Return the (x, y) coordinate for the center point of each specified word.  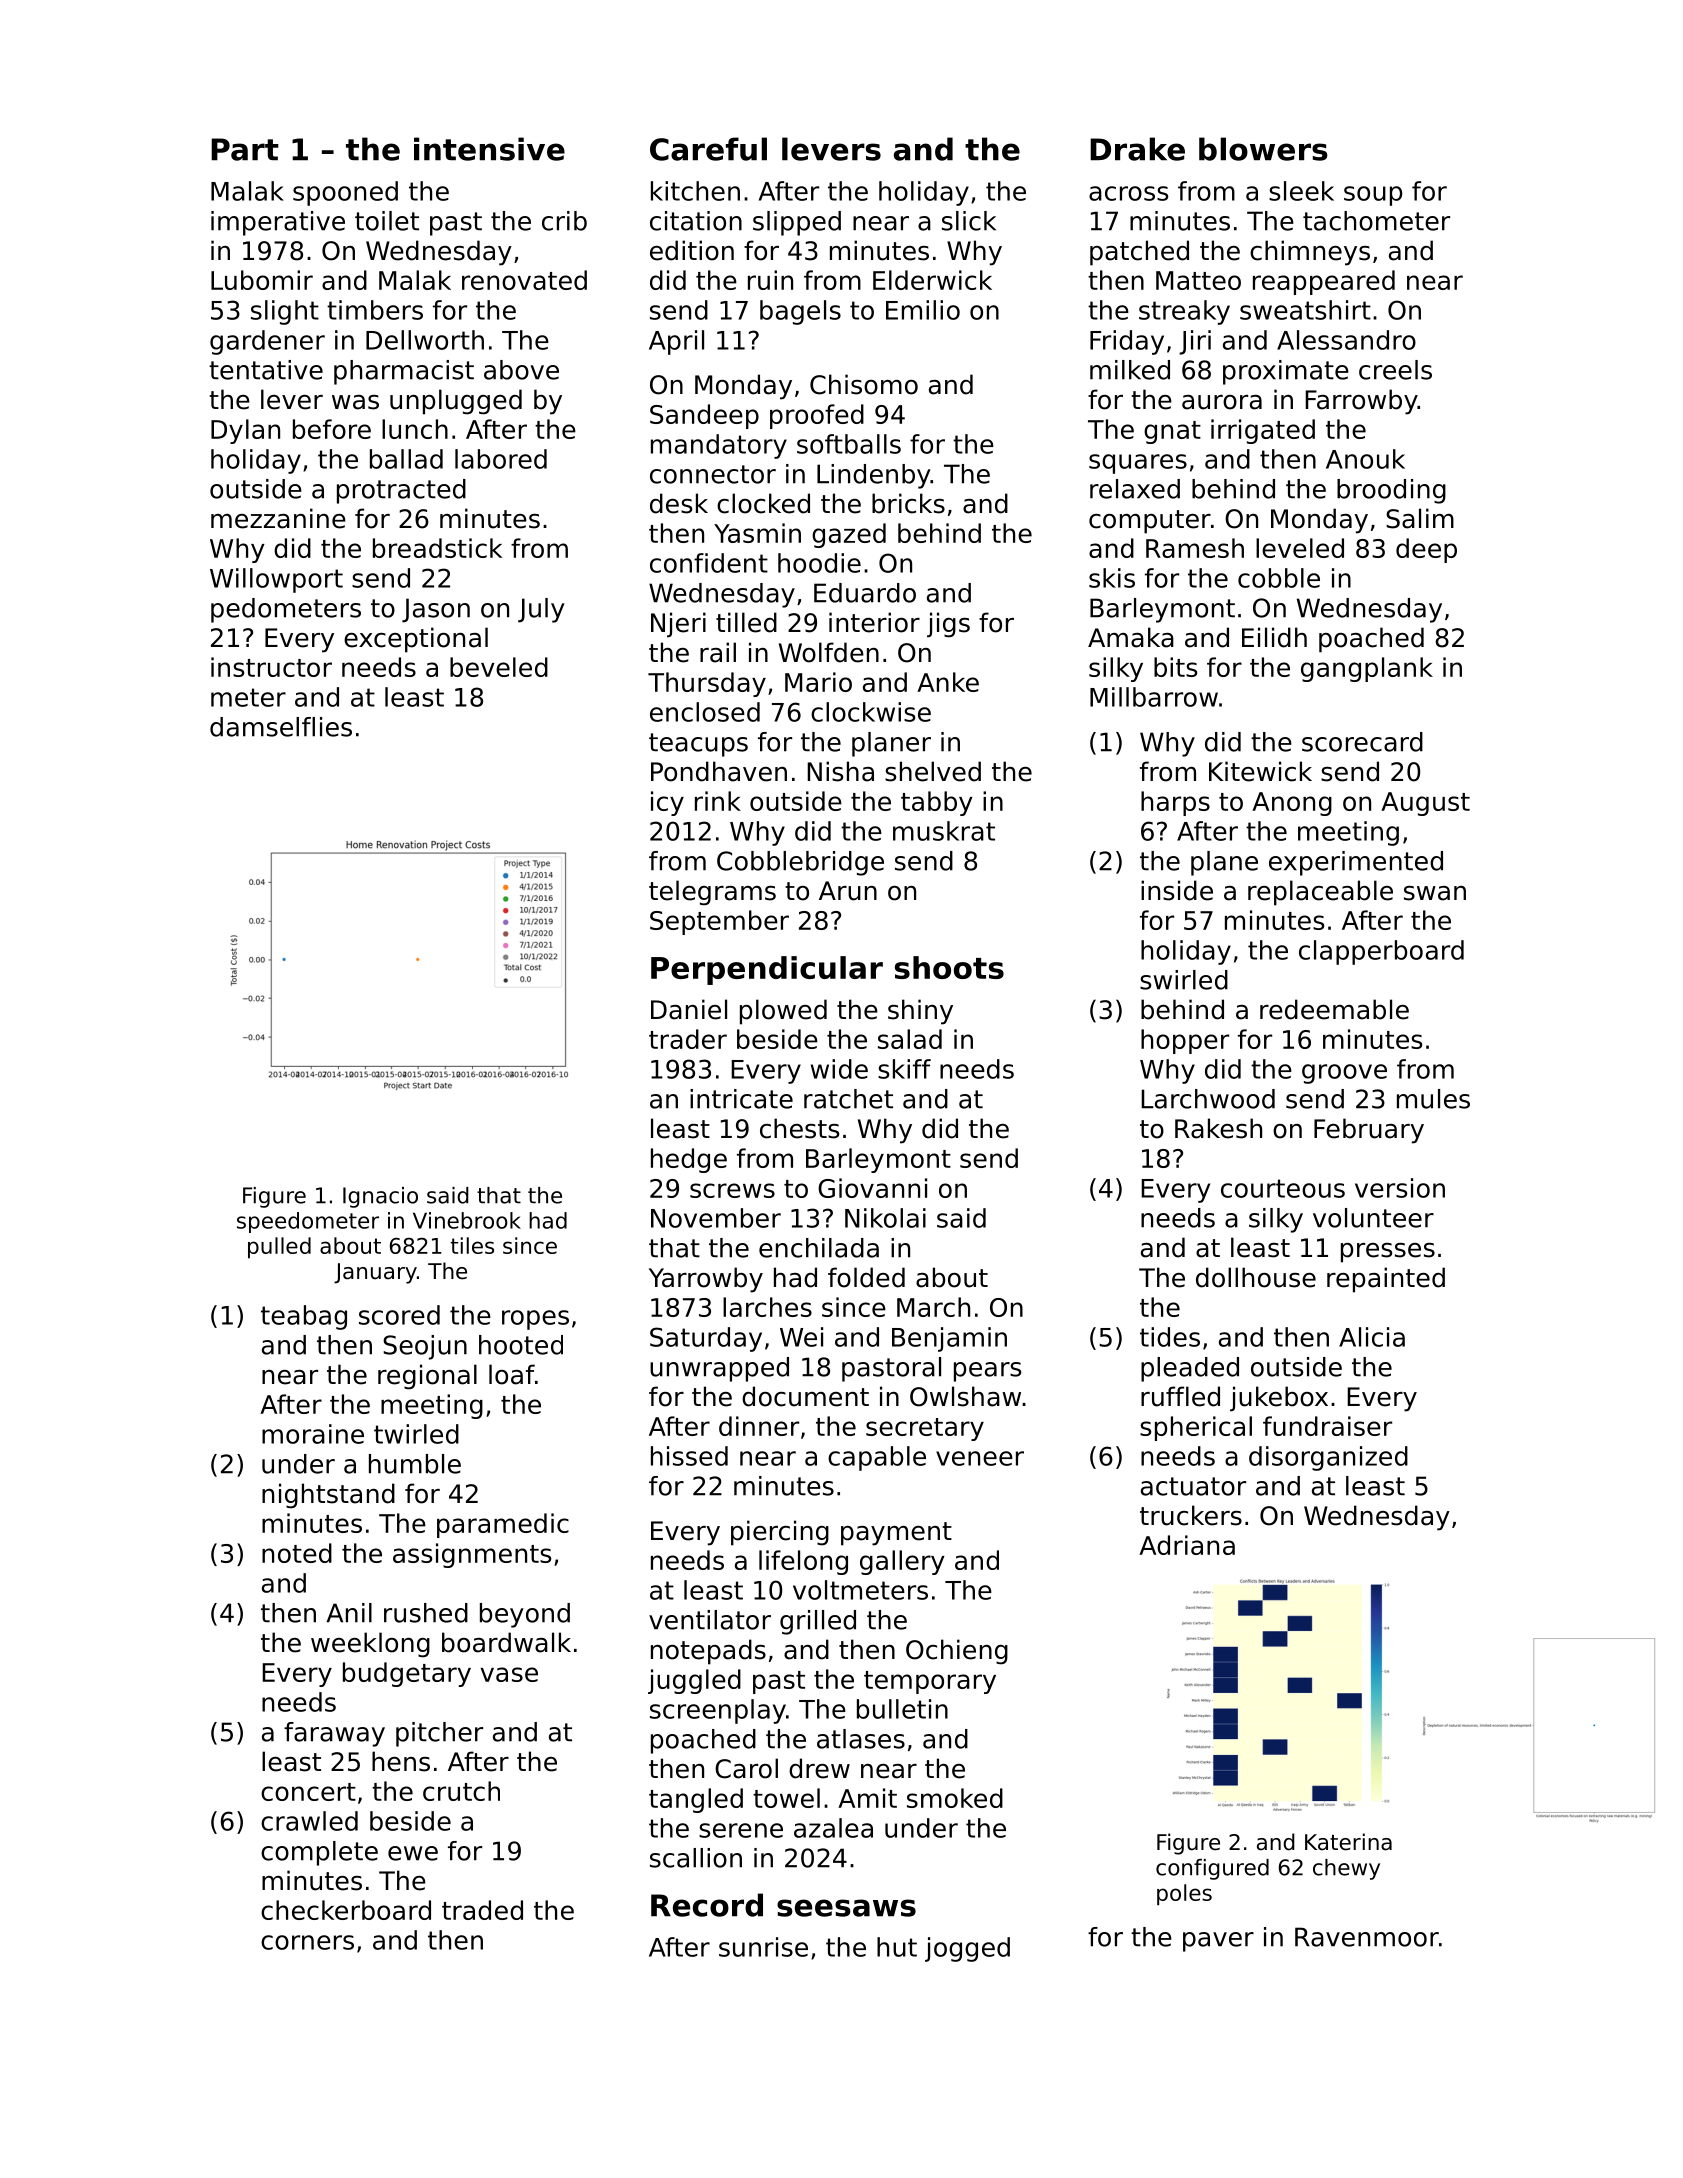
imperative (278, 223)
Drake (1137, 149)
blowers (1263, 149)
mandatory (719, 446)
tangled (696, 1800)
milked (1130, 370)
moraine (313, 1434)
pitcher (439, 1734)
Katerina (1348, 1842)
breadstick (437, 548)
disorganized (1328, 1458)
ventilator (710, 1620)
